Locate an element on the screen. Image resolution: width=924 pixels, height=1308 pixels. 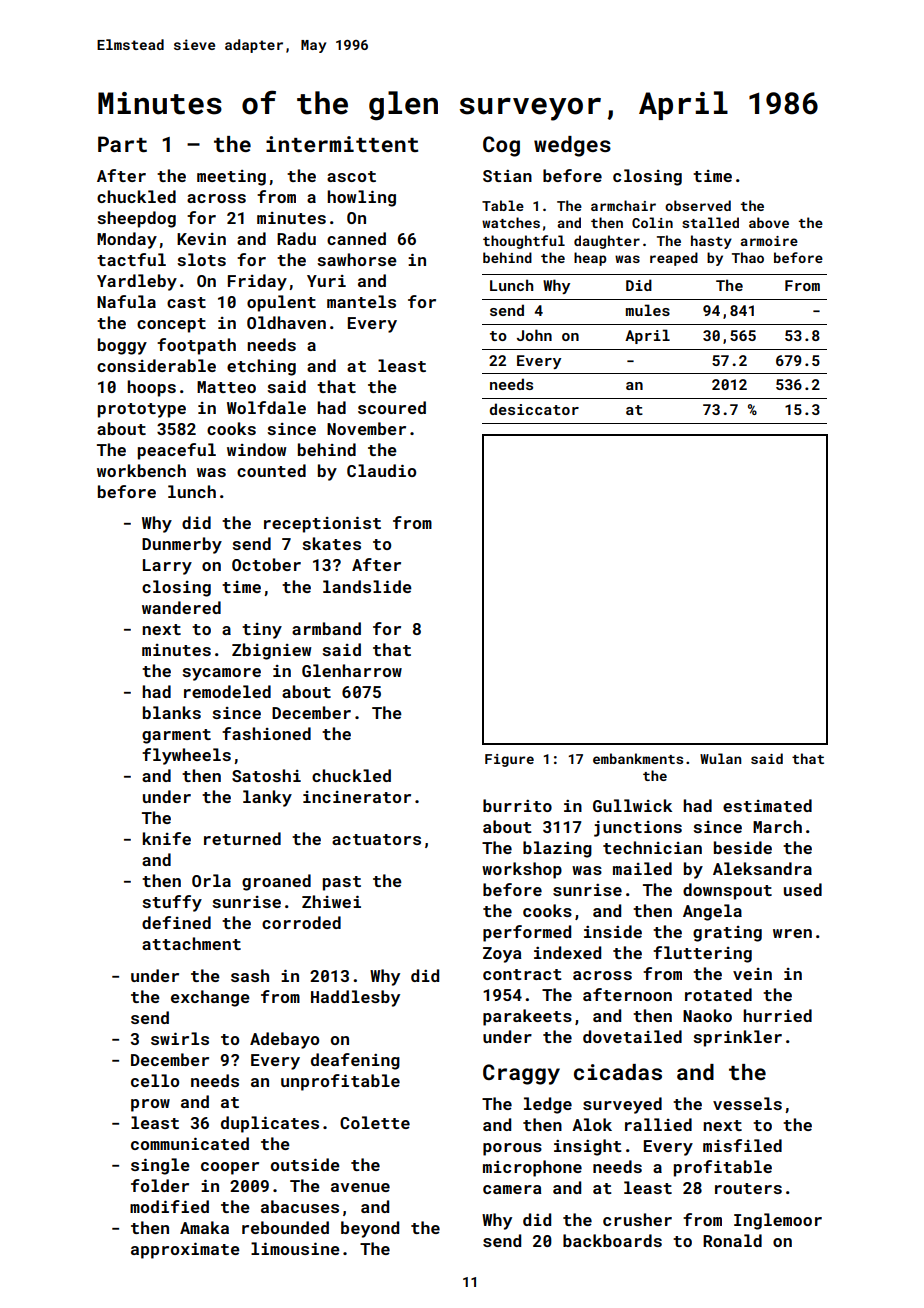
swirls is located at coordinates (180, 1038).
